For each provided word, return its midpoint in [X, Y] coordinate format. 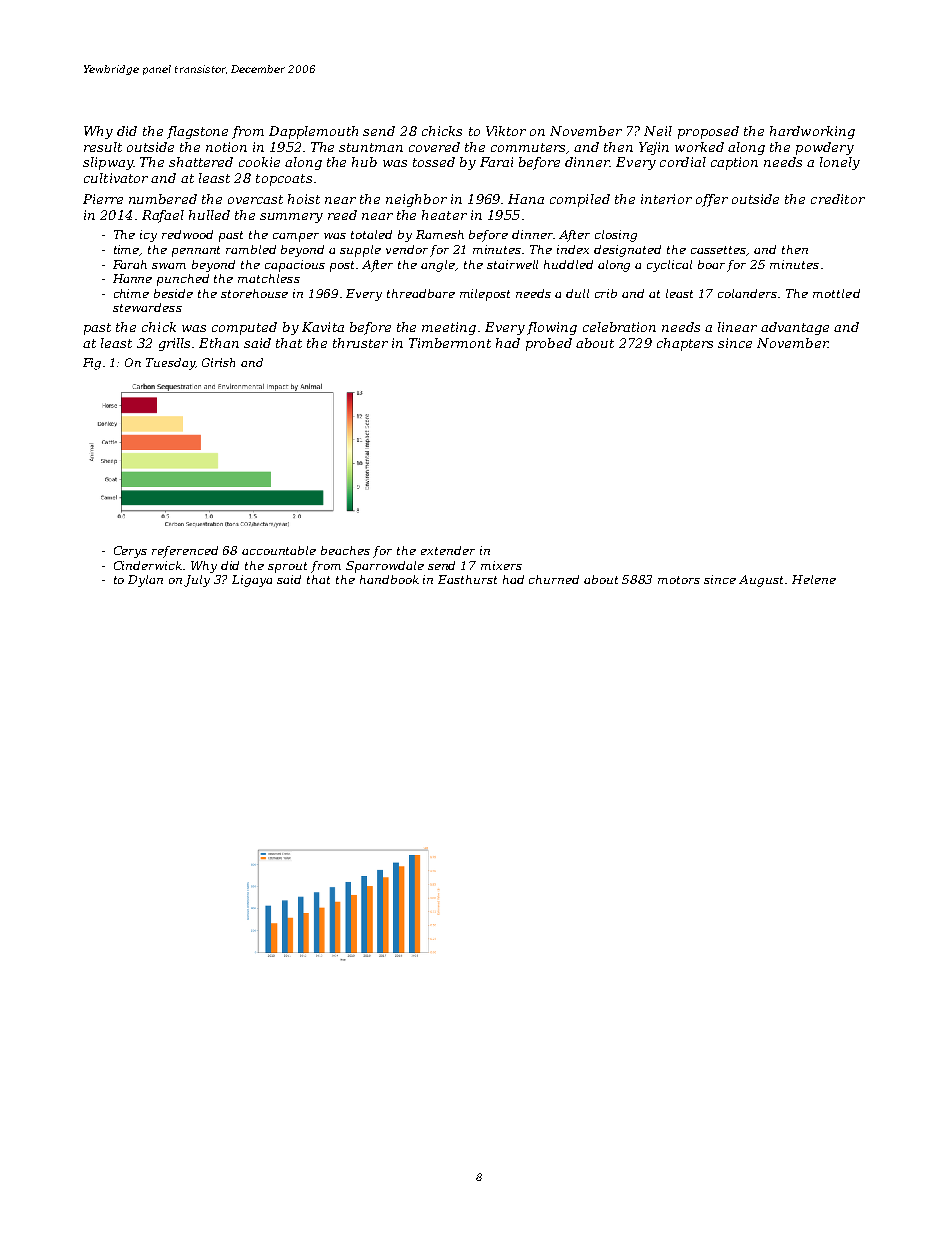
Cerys [130, 552]
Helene [814, 579]
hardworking [812, 132]
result [103, 147]
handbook [389, 579]
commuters [528, 147]
